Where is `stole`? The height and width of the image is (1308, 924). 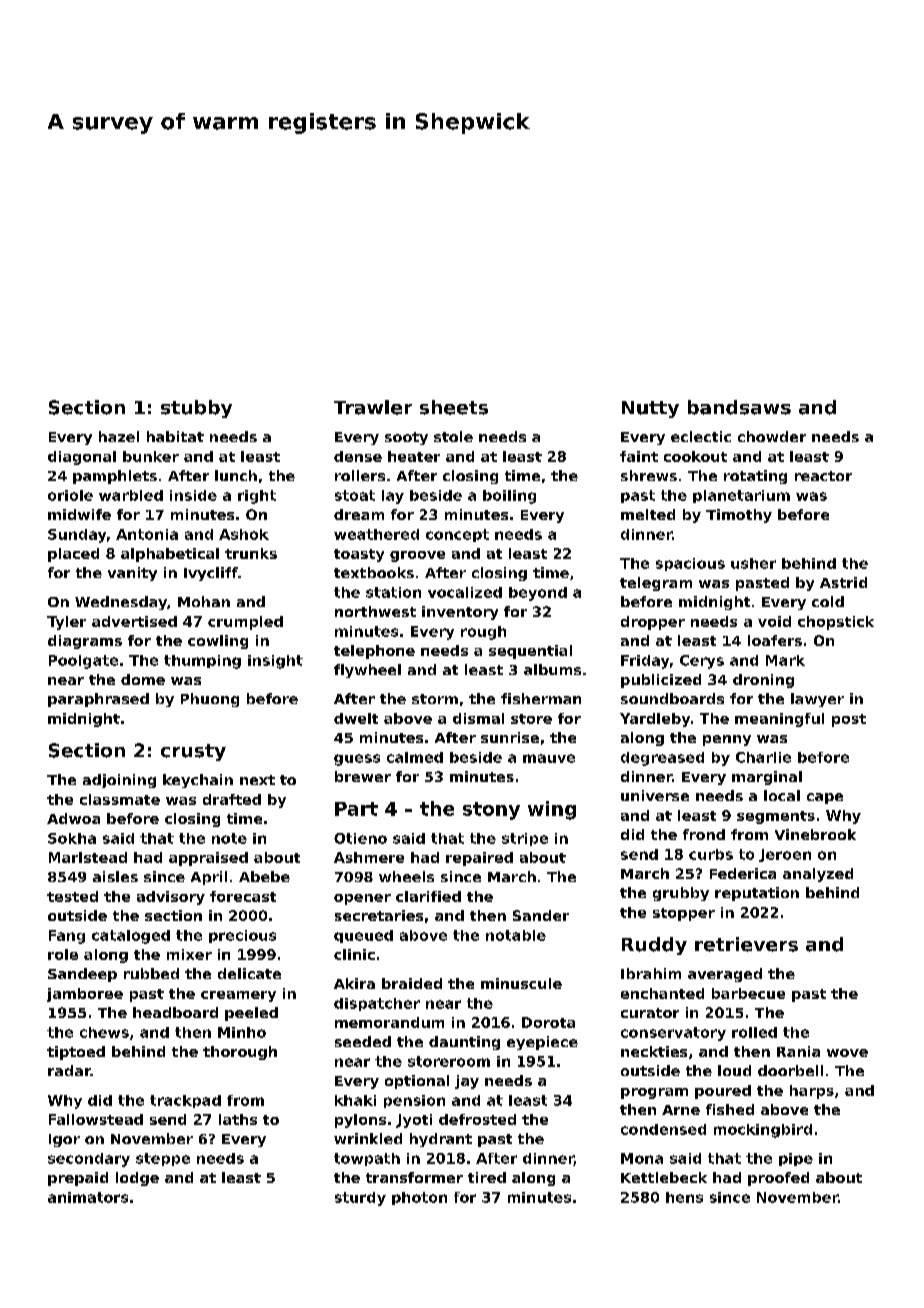 stole is located at coordinates (453, 436).
